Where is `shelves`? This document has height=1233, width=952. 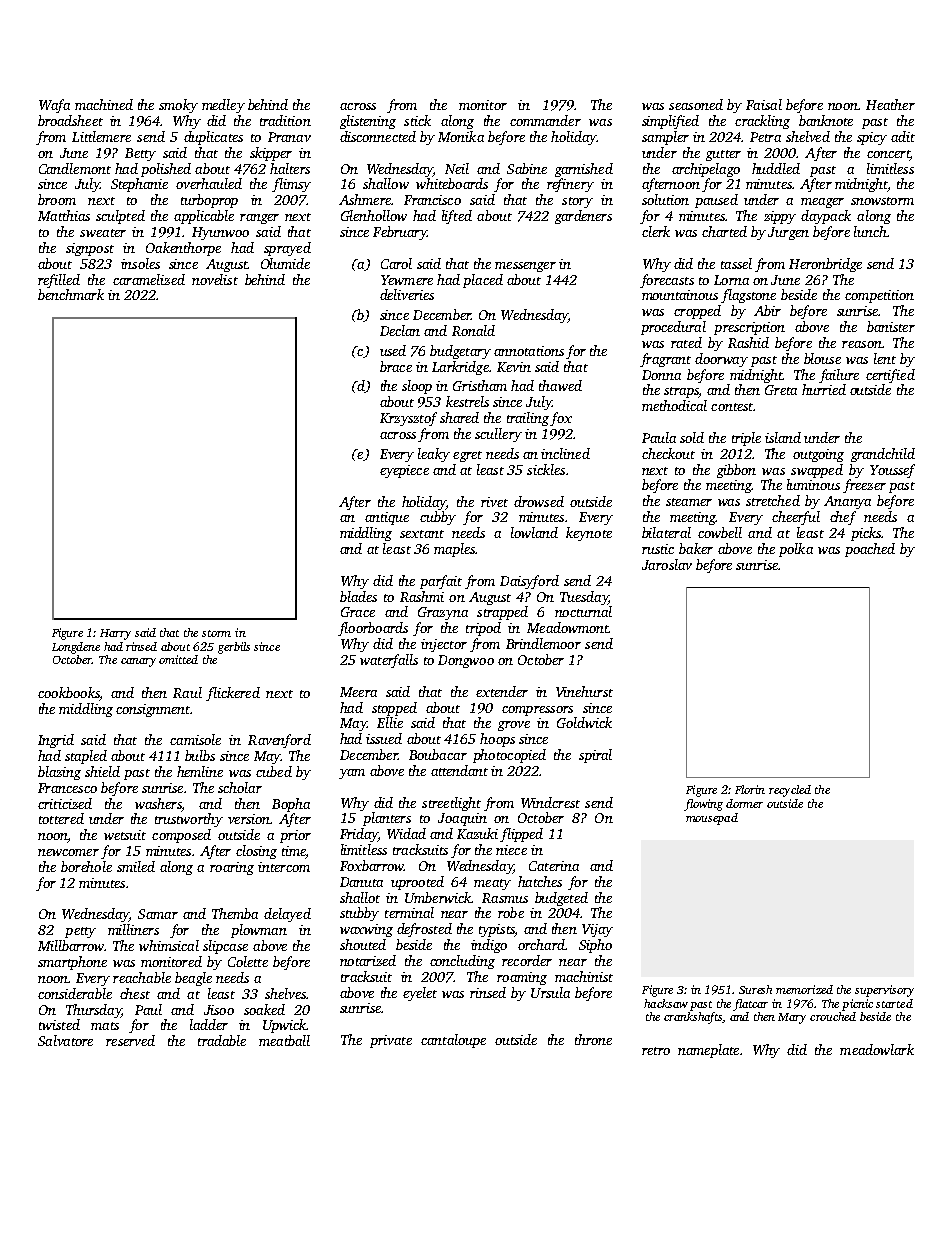 shelves is located at coordinates (285, 993).
